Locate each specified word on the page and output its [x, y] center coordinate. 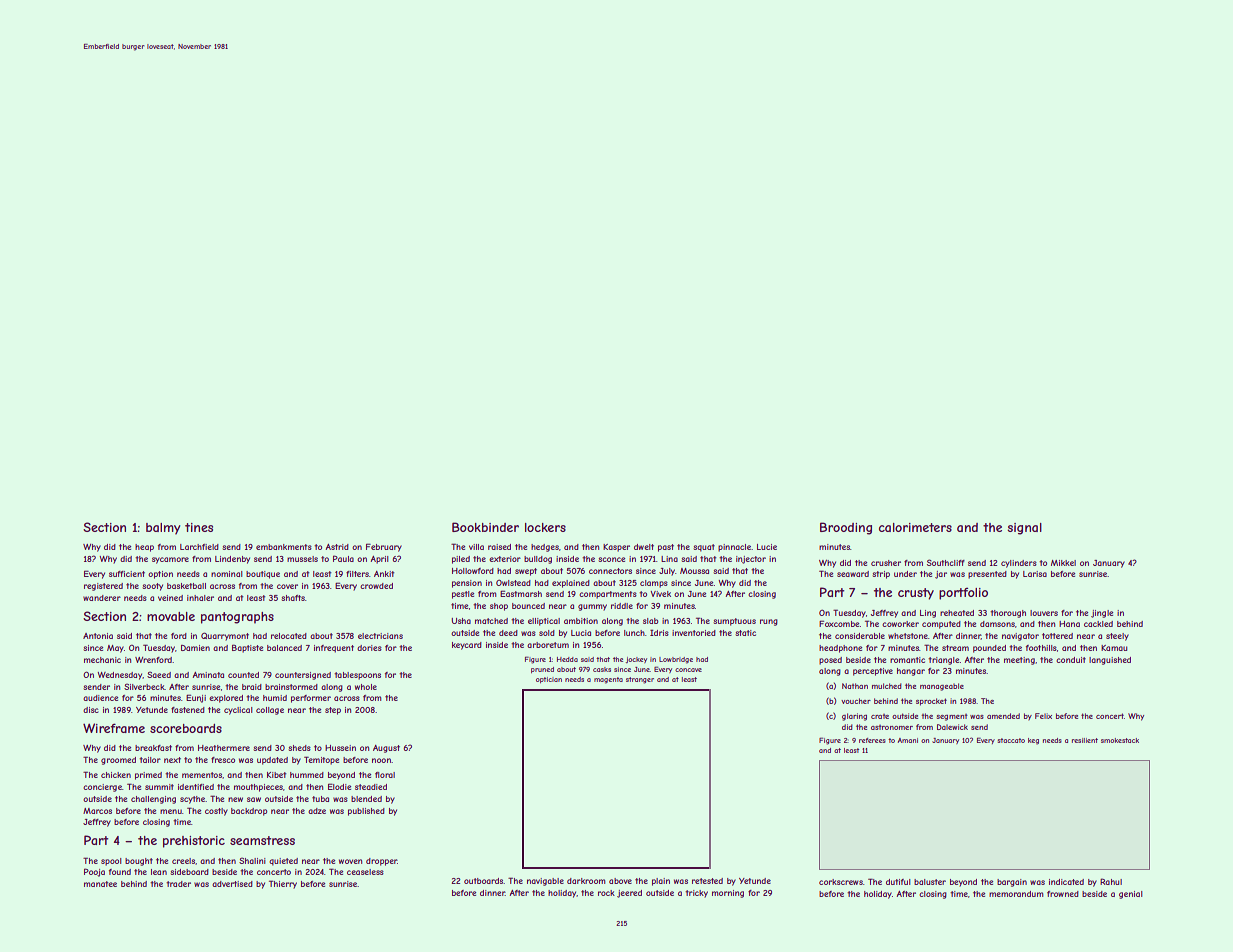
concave [688, 670]
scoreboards [186, 728]
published [366, 812]
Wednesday [119, 676]
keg [1033, 741]
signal [1024, 529]
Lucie [767, 547]
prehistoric [194, 842]
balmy [163, 529]
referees [872, 740]
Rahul [1111, 881]
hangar [911, 672]
